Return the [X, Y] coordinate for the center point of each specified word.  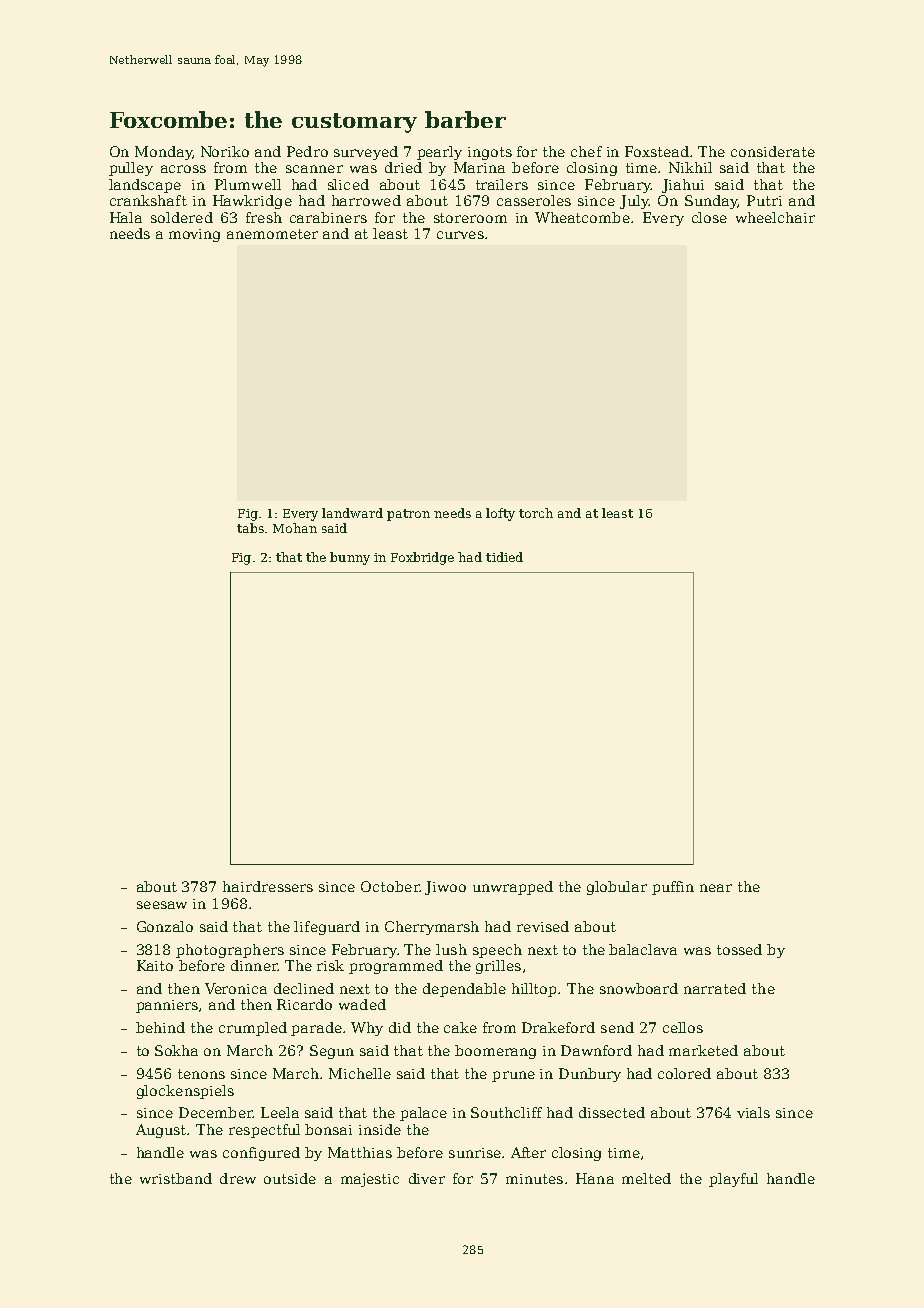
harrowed [366, 200]
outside [290, 1178]
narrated [715, 988]
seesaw [162, 905]
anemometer [272, 234]
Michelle [360, 1073]
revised [543, 926]
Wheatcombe [582, 217]
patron [408, 515]
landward [352, 513]
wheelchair [775, 217]
